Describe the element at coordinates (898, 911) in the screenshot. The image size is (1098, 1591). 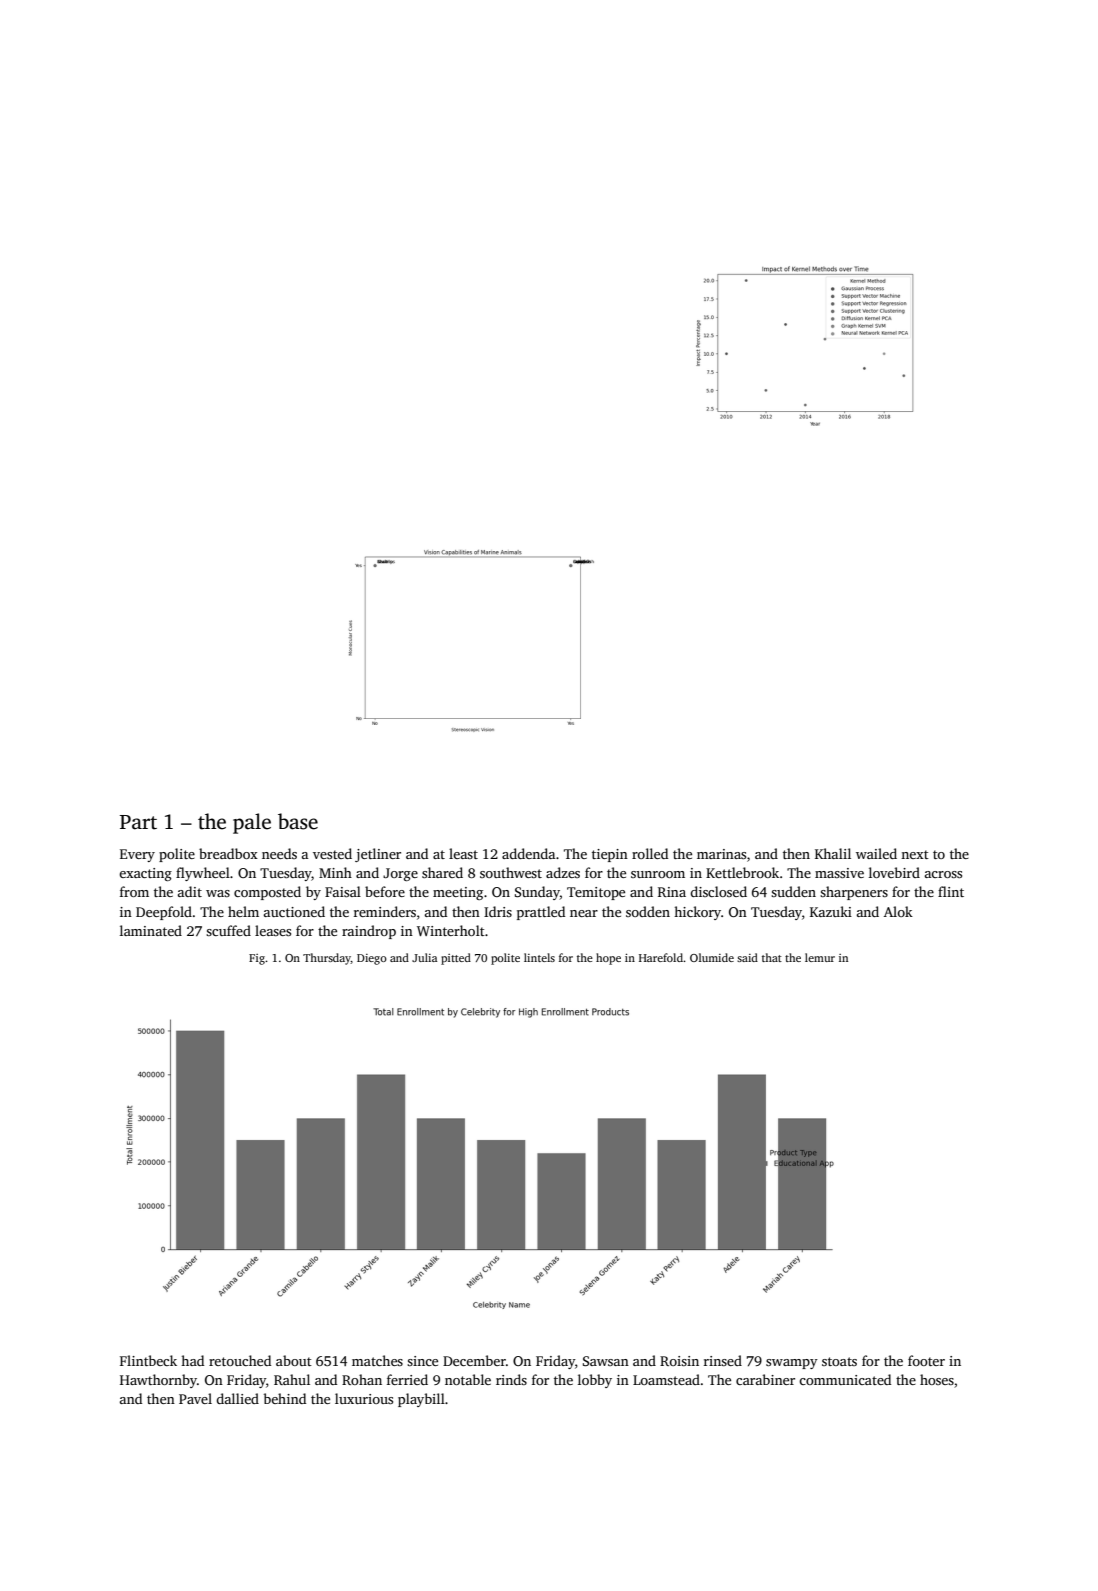
I see `Alok` at that location.
